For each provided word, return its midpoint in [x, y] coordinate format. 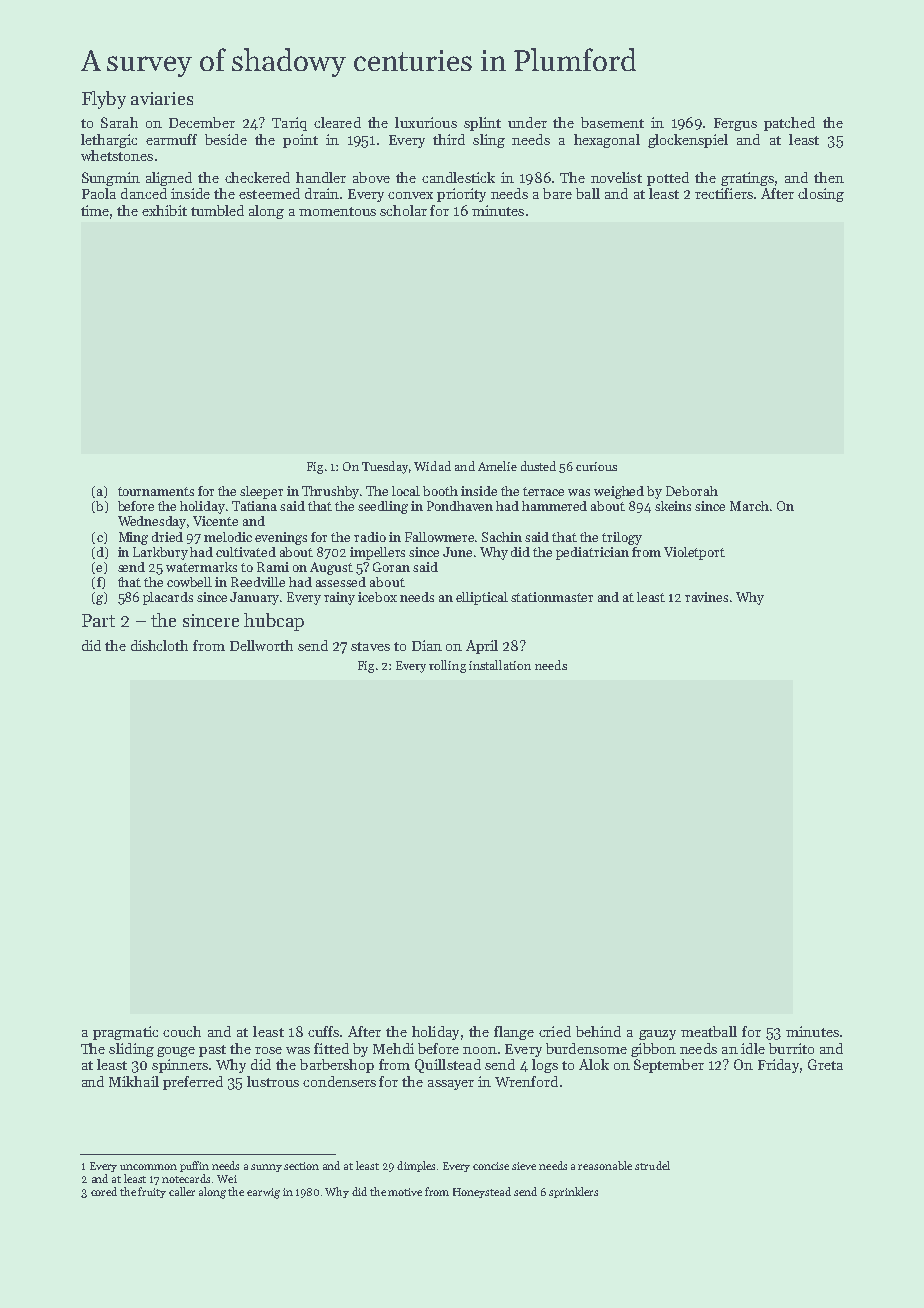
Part [98, 620]
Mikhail [134, 1081]
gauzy [657, 1035]
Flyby [104, 100]
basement [612, 122]
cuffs [323, 1031]
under [527, 122]
